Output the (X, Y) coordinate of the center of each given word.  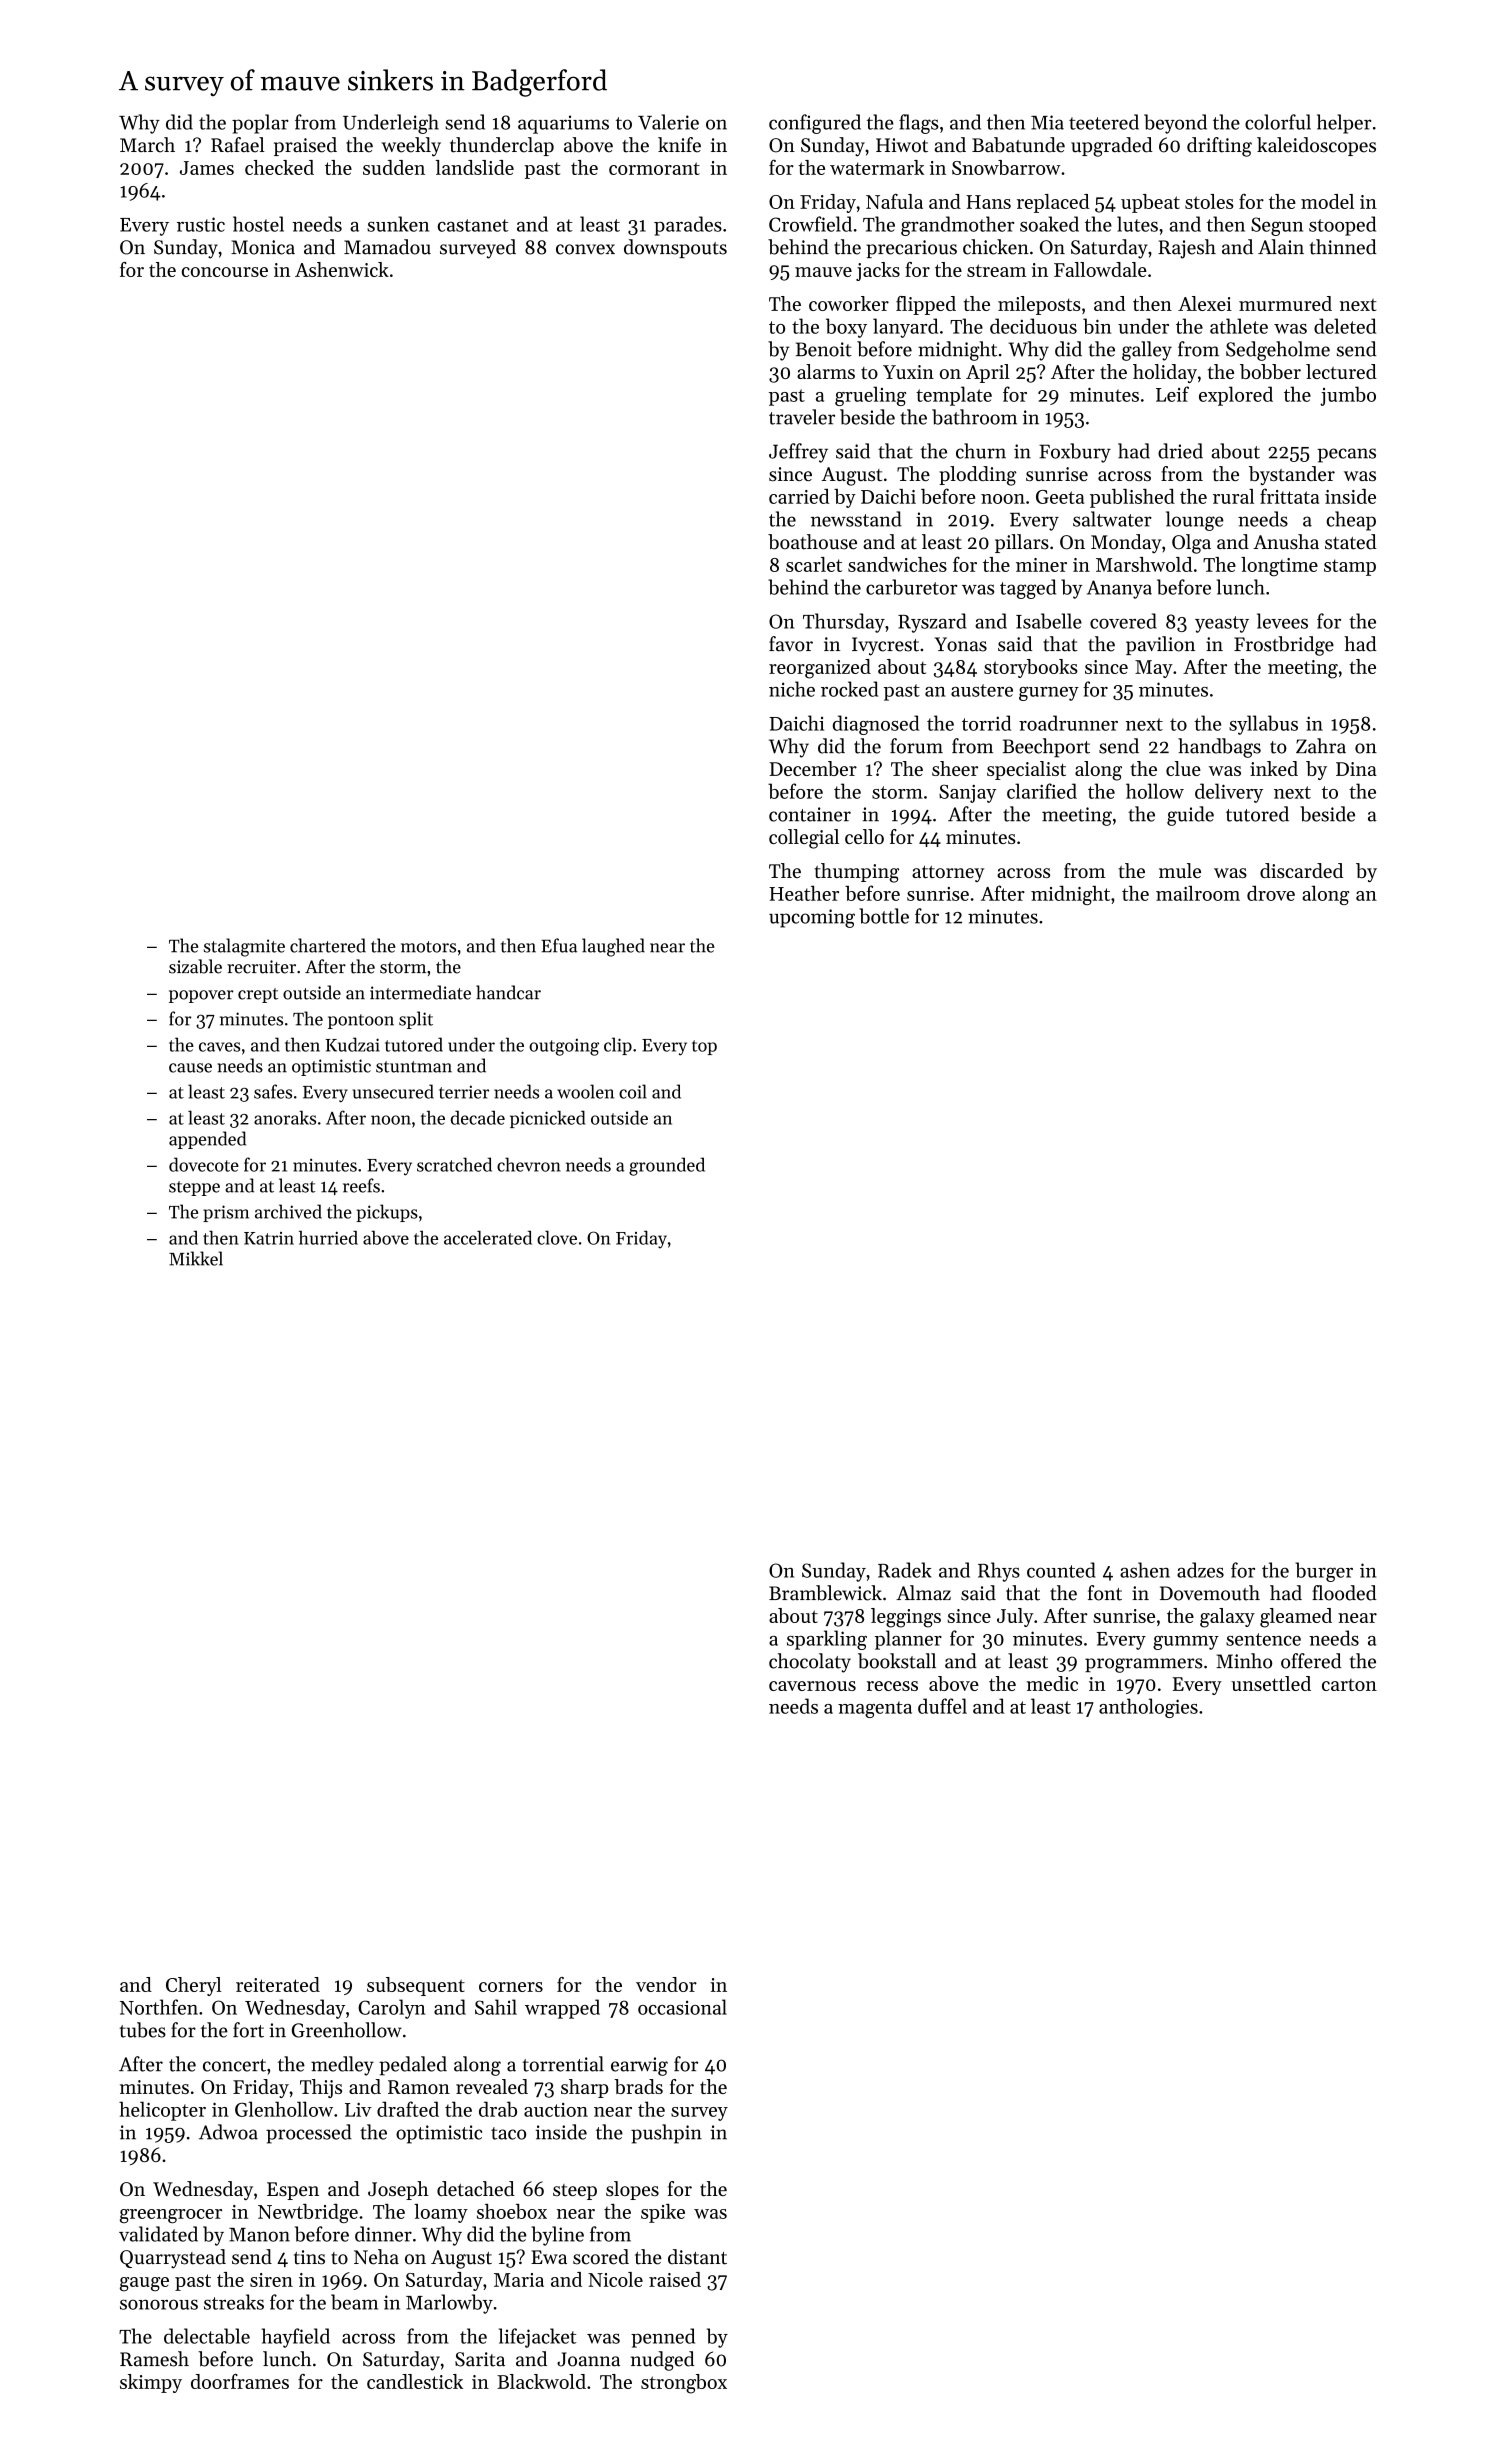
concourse (225, 272)
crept (258, 995)
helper (1344, 124)
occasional (682, 2007)
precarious (911, 249)
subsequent (416, 1986)
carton (1349, 1685)
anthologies (1148, 1708)
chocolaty (810, 1663)
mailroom (1198, 893)
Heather (804, 893)
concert (234, 2065)
